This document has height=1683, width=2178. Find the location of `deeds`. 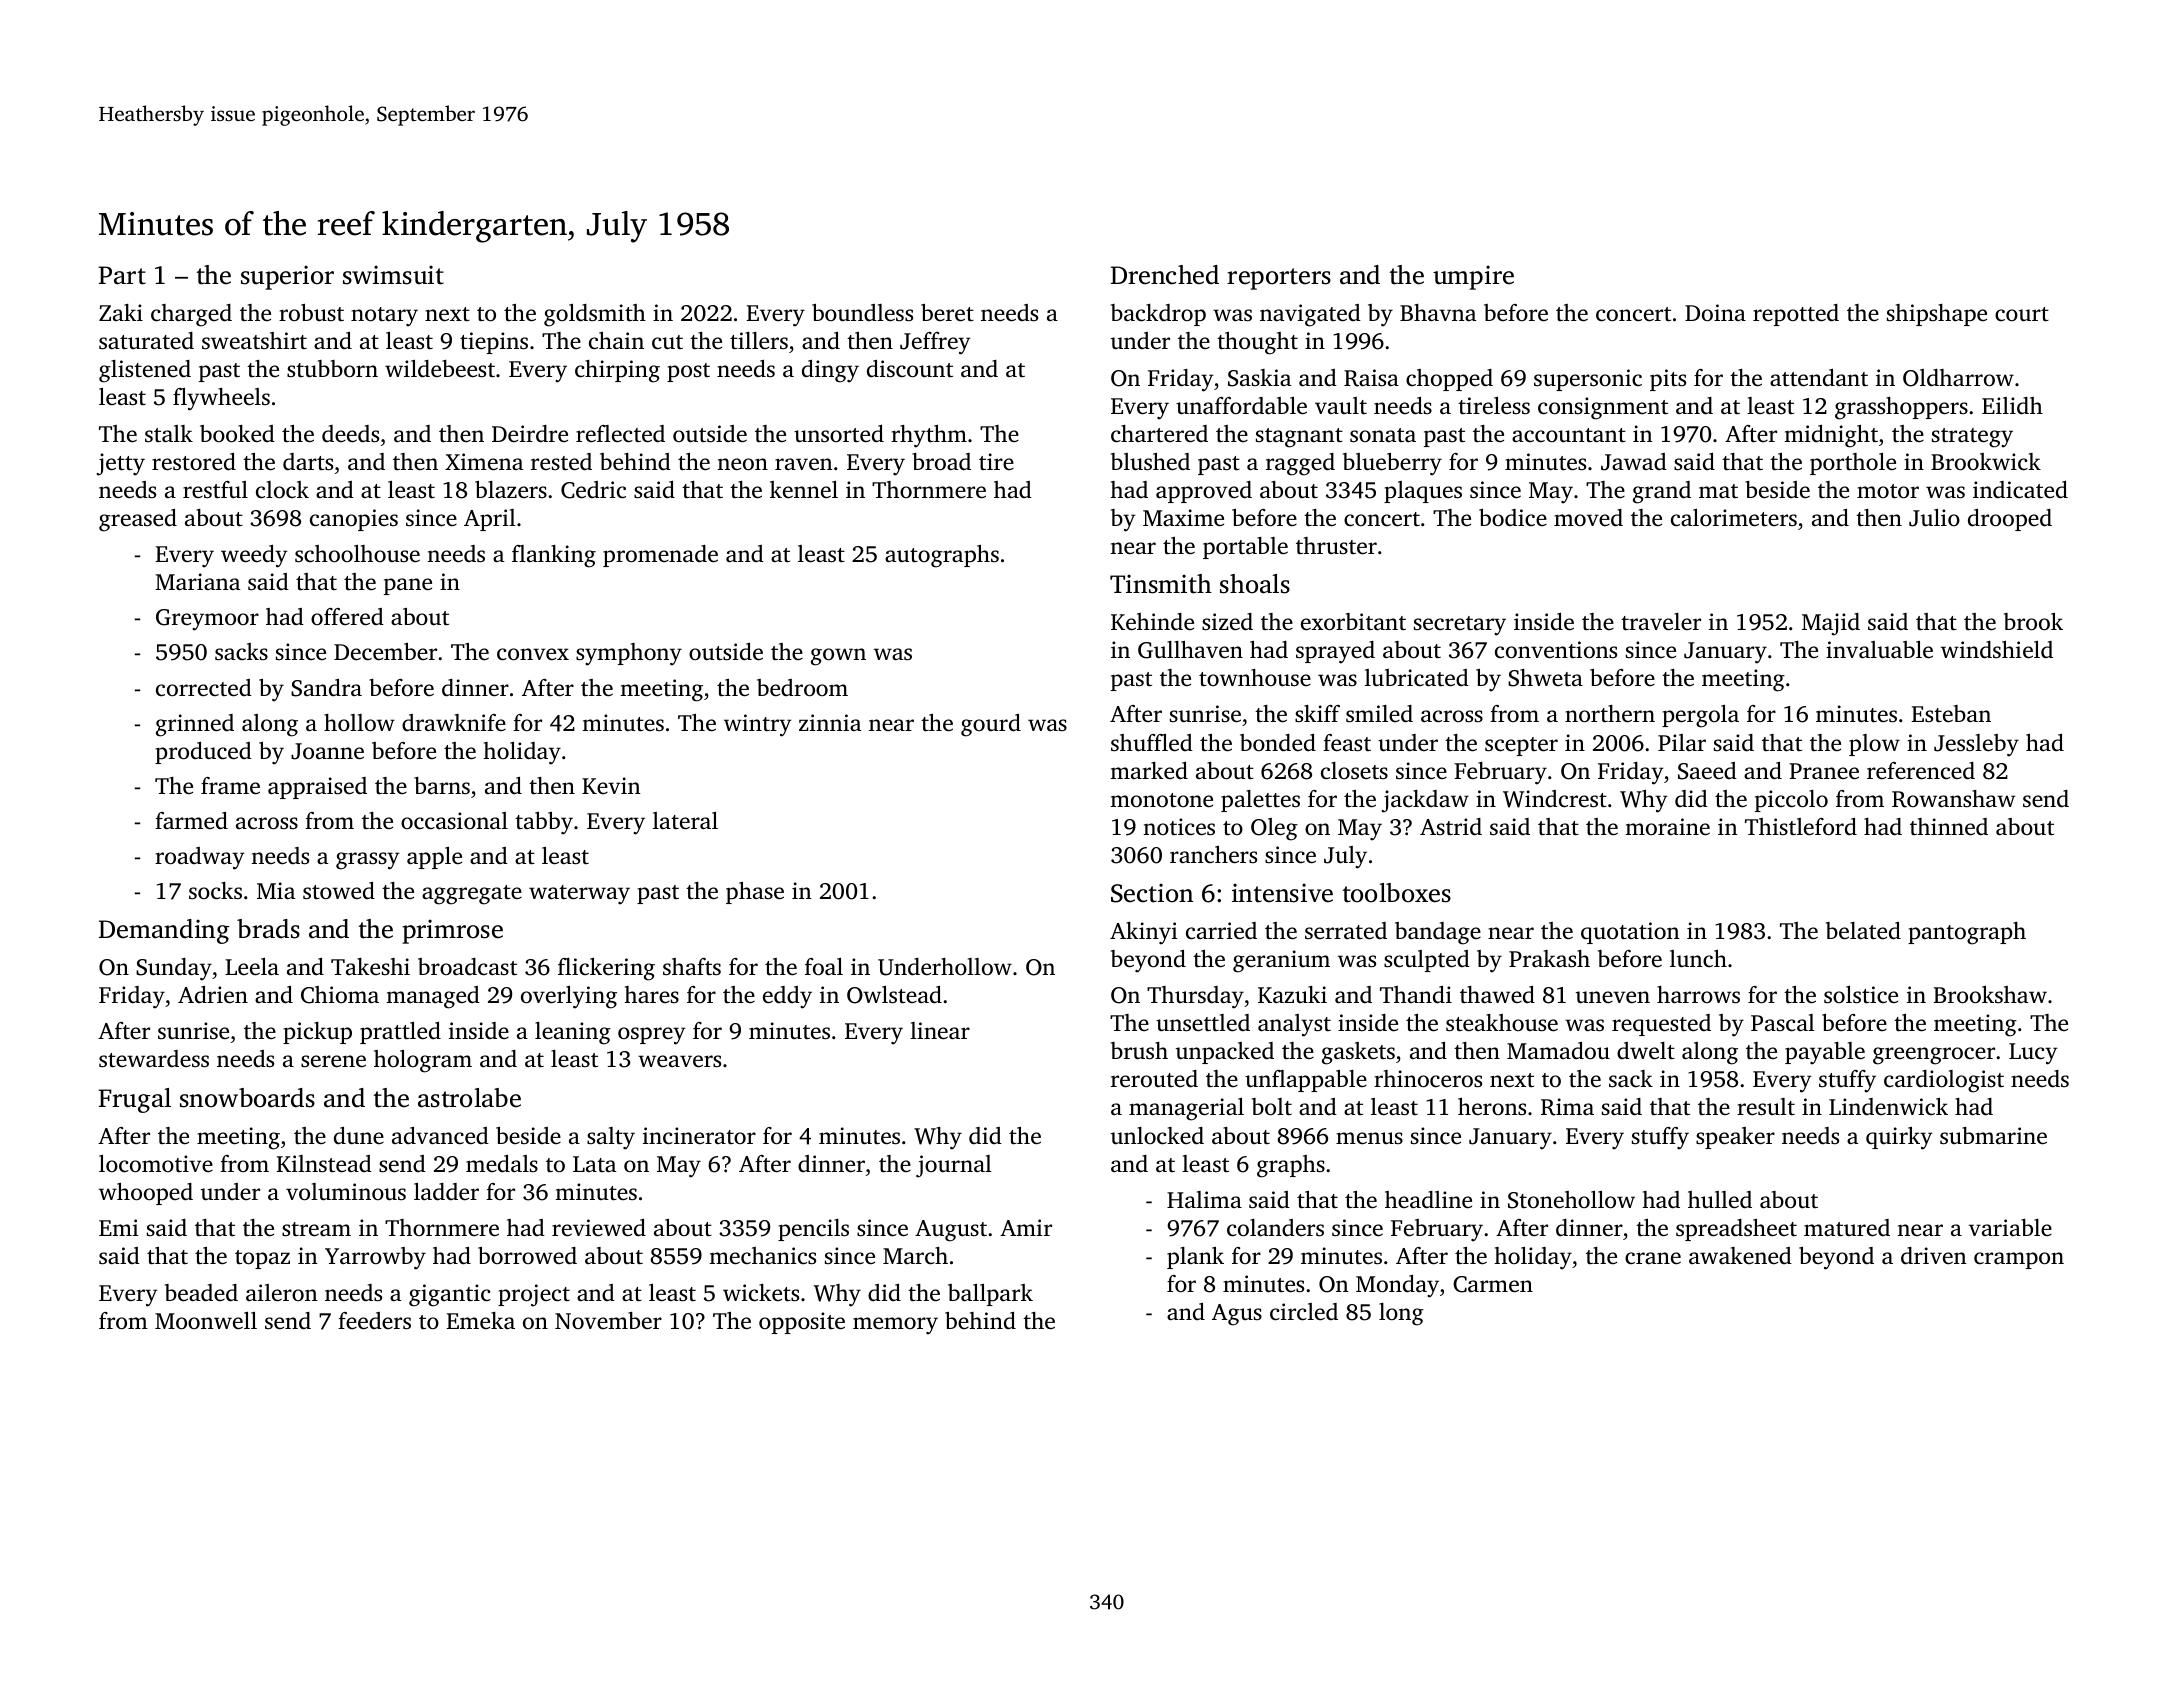

deeds is located at coordinates (350, 434).
